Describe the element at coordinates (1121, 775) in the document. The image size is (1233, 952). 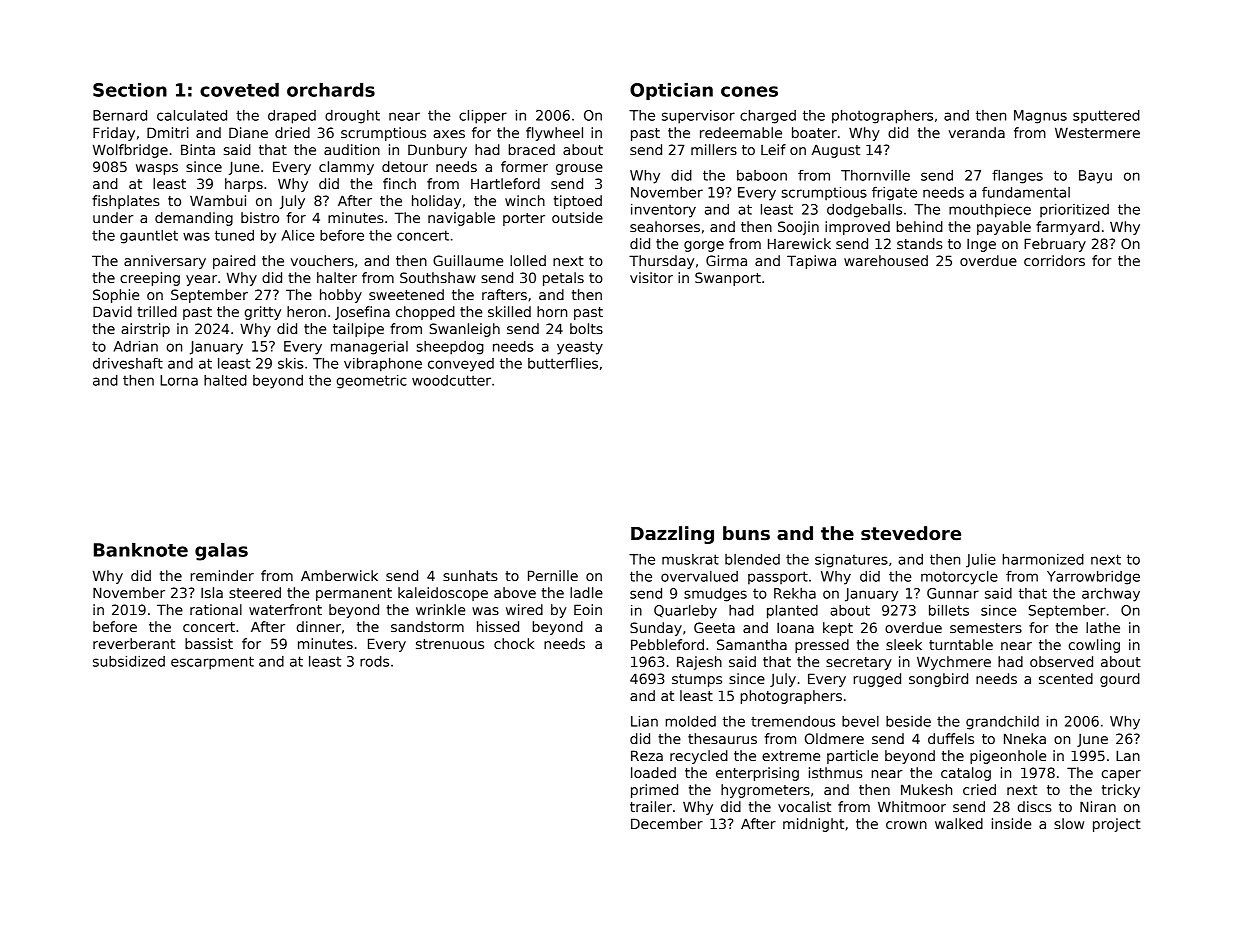
I see `caper` at that location.
